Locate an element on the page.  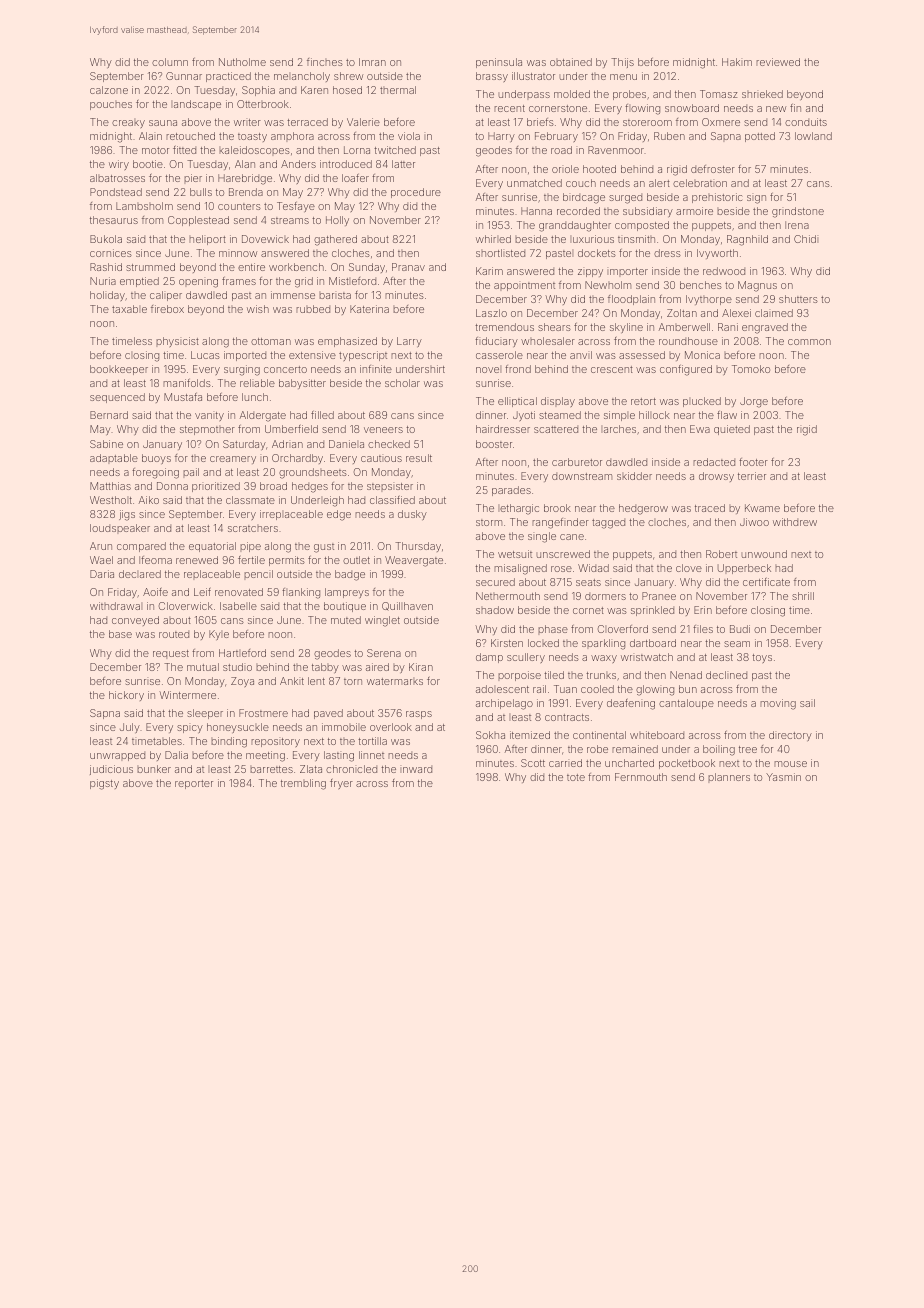
continental is located at coordinates (599, 735).
